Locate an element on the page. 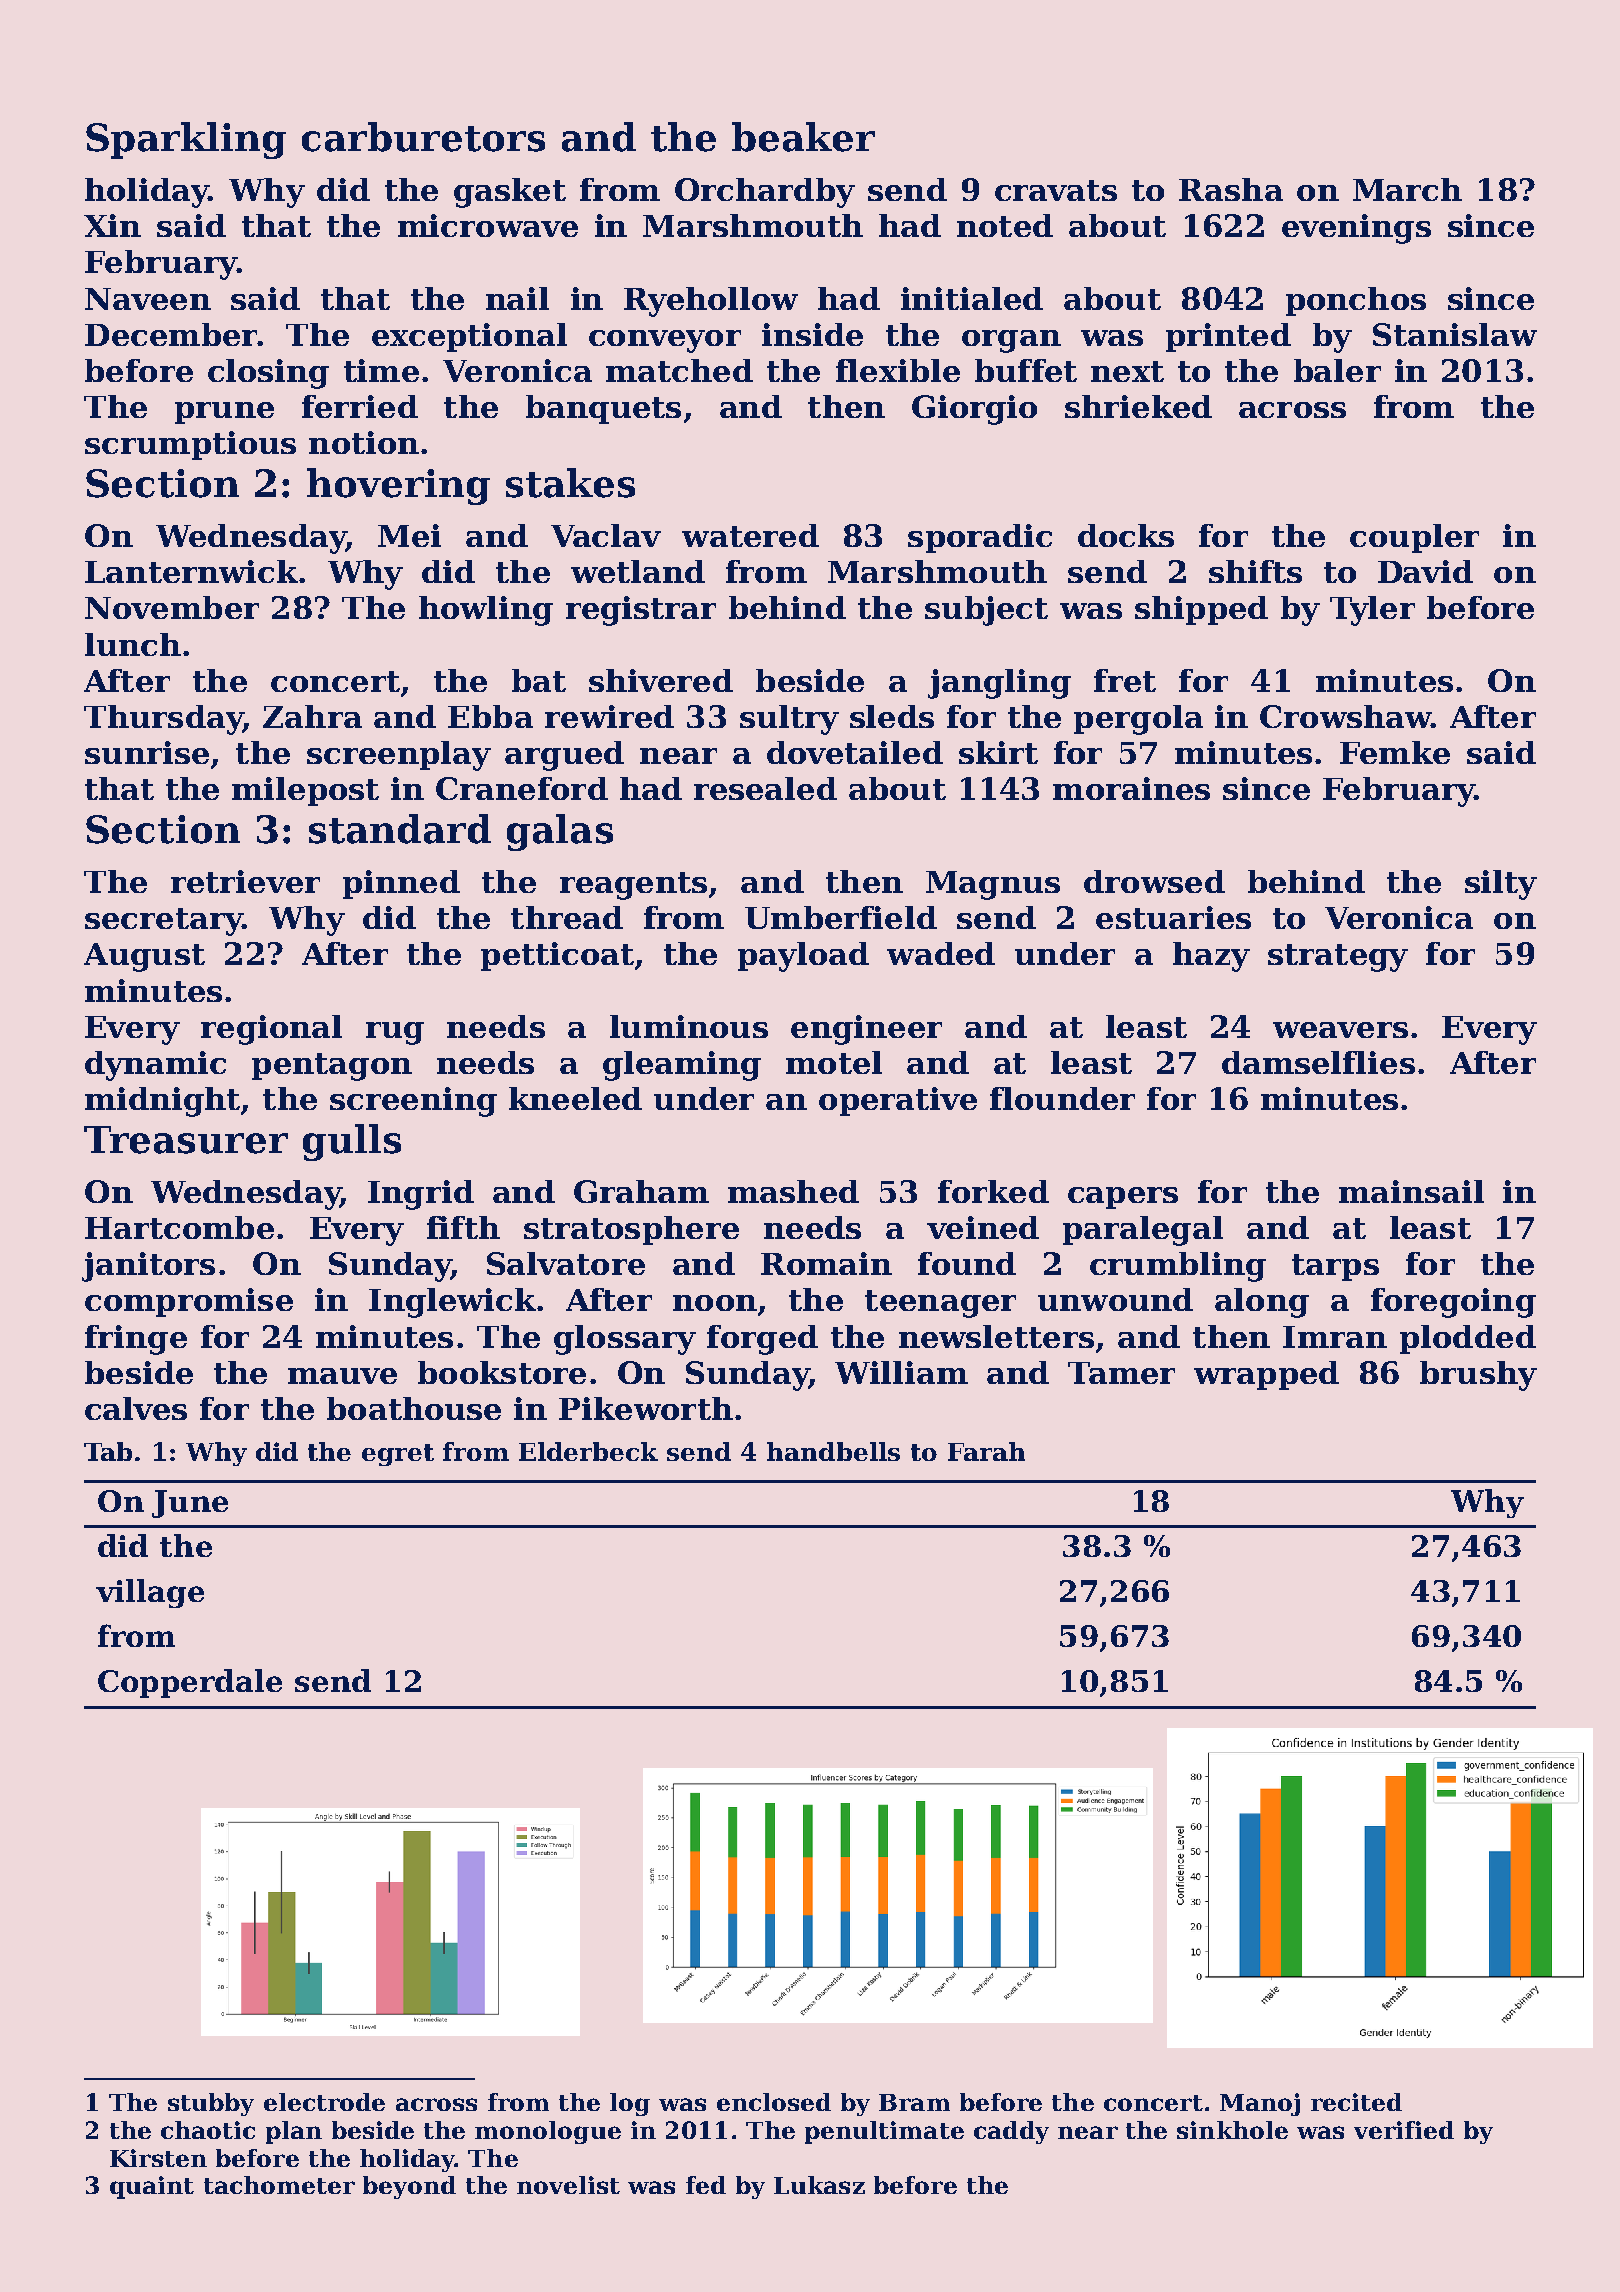 This document has width=1620, height=2292. shifts is located at coordinates (1255, 571).
